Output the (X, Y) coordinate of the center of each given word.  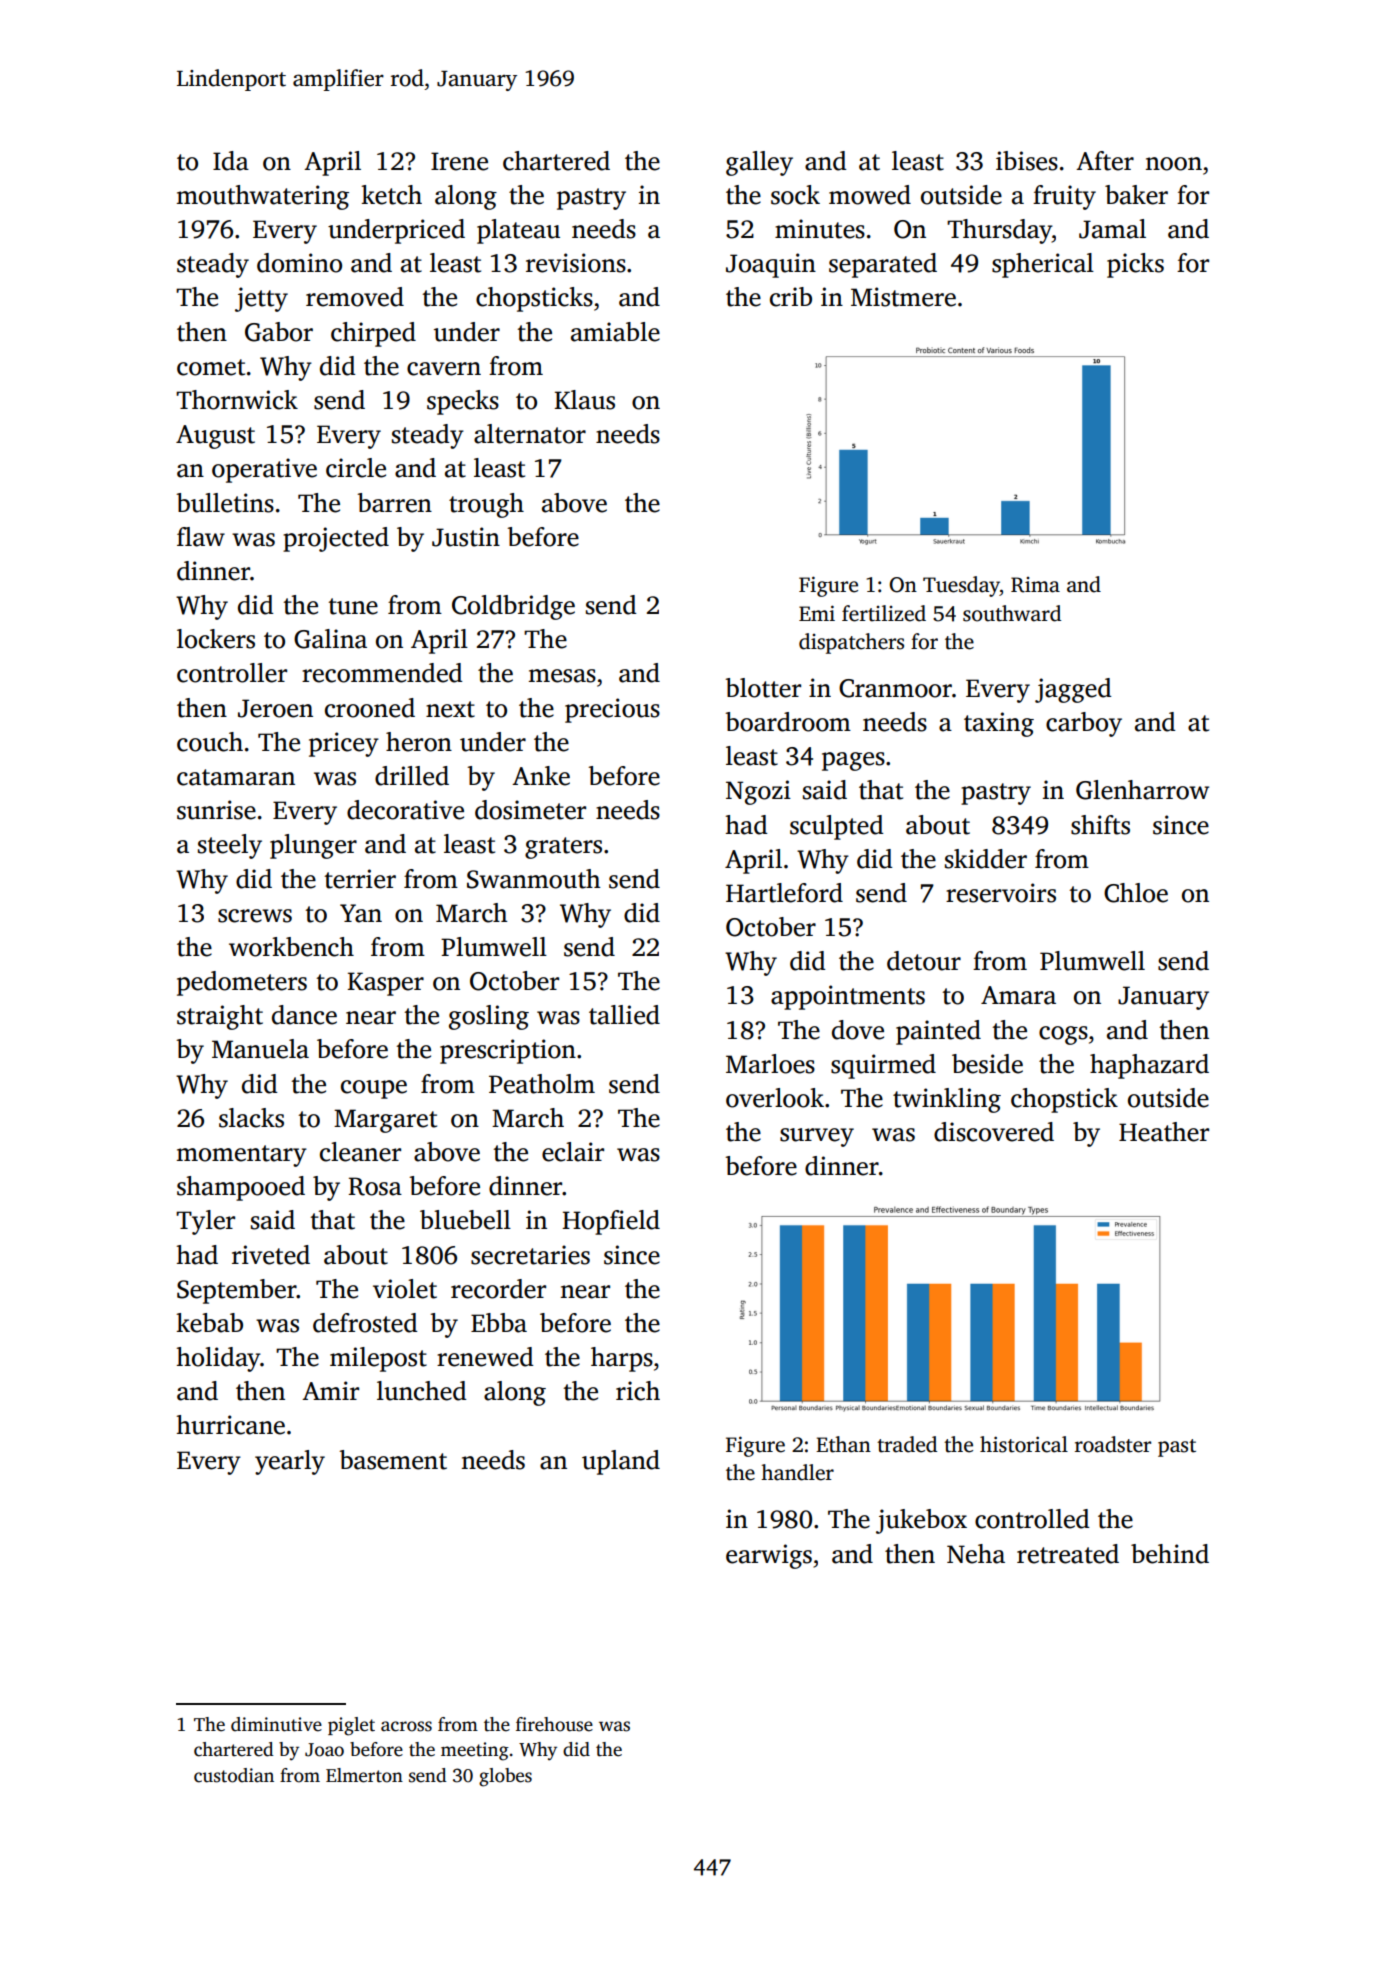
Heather (1164, 1132)
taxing (999, 724)
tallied (624, 1015)
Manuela (260, 1049)
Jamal (1112, 229)
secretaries (530, 1255)
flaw (201, 537)
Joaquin (771, 265)
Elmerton (364, 1775)
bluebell (465, 1220)
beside (987, 1064)
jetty (261, 299)
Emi (817, 613)
